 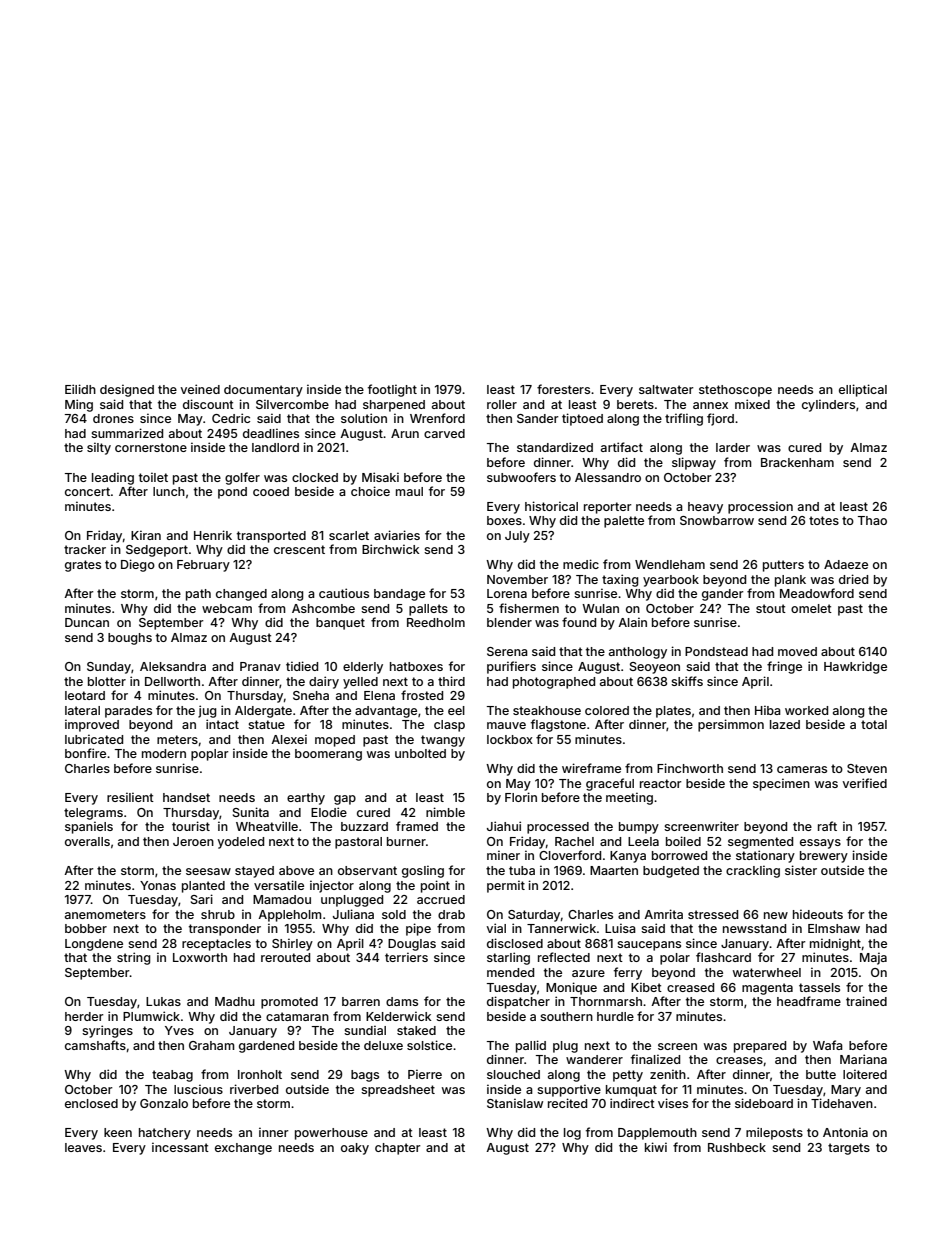 What do you see at coordinates (398, 1149) in the document?
I see `chapter` at bounding box center [398, 1149].
